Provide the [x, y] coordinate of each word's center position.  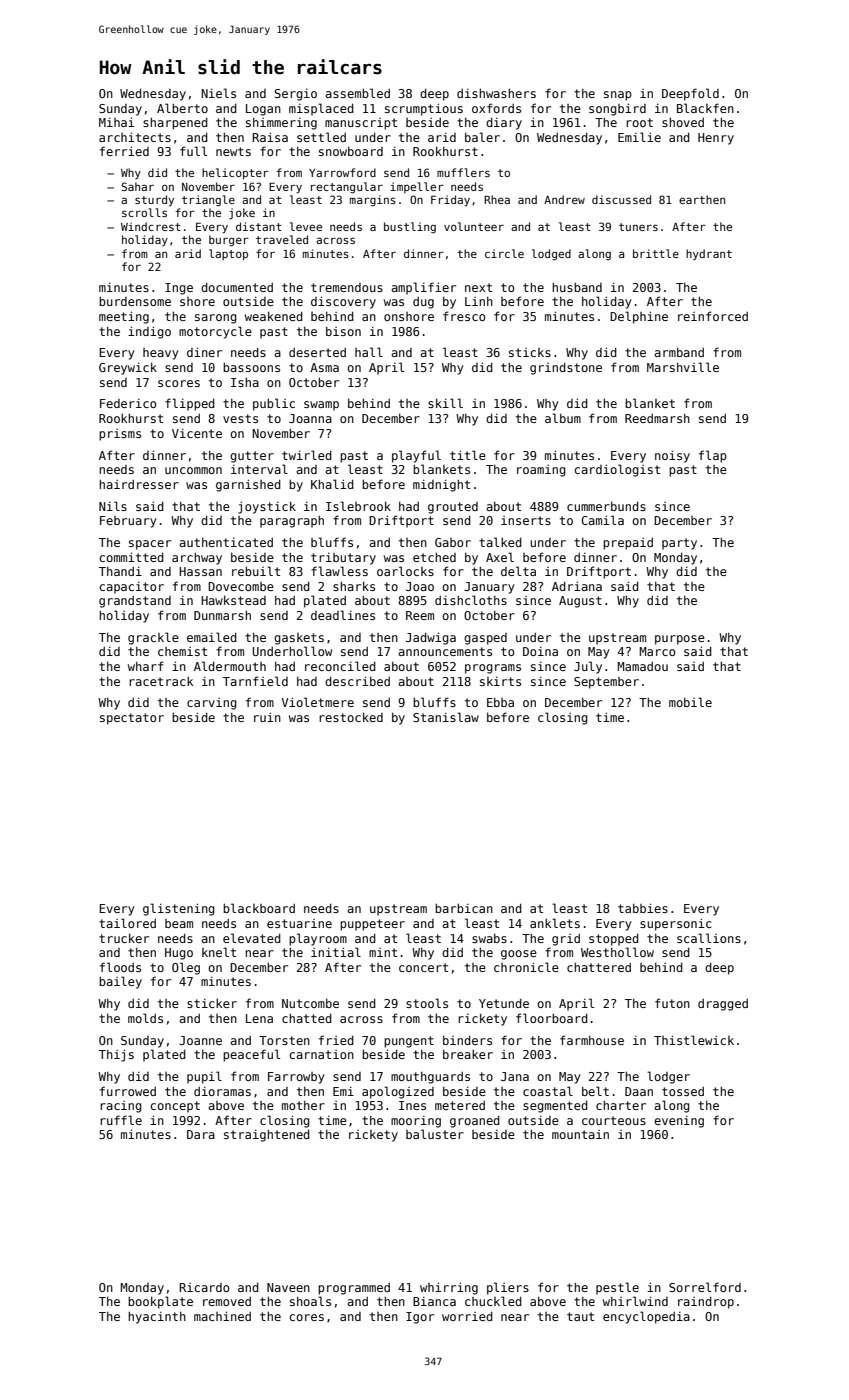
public [274, 404]
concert [423, 967]
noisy [672, 456]
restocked [351, 717]
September [606, 683]
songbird [617, 109]
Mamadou [642, 666]
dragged [723, 1005]
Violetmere [317, 702]
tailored [127, 923]
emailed [212, 637]
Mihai [116, 122]
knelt [219, 952]
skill [445, 403]
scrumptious [424, 109]
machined [222, 1316]
